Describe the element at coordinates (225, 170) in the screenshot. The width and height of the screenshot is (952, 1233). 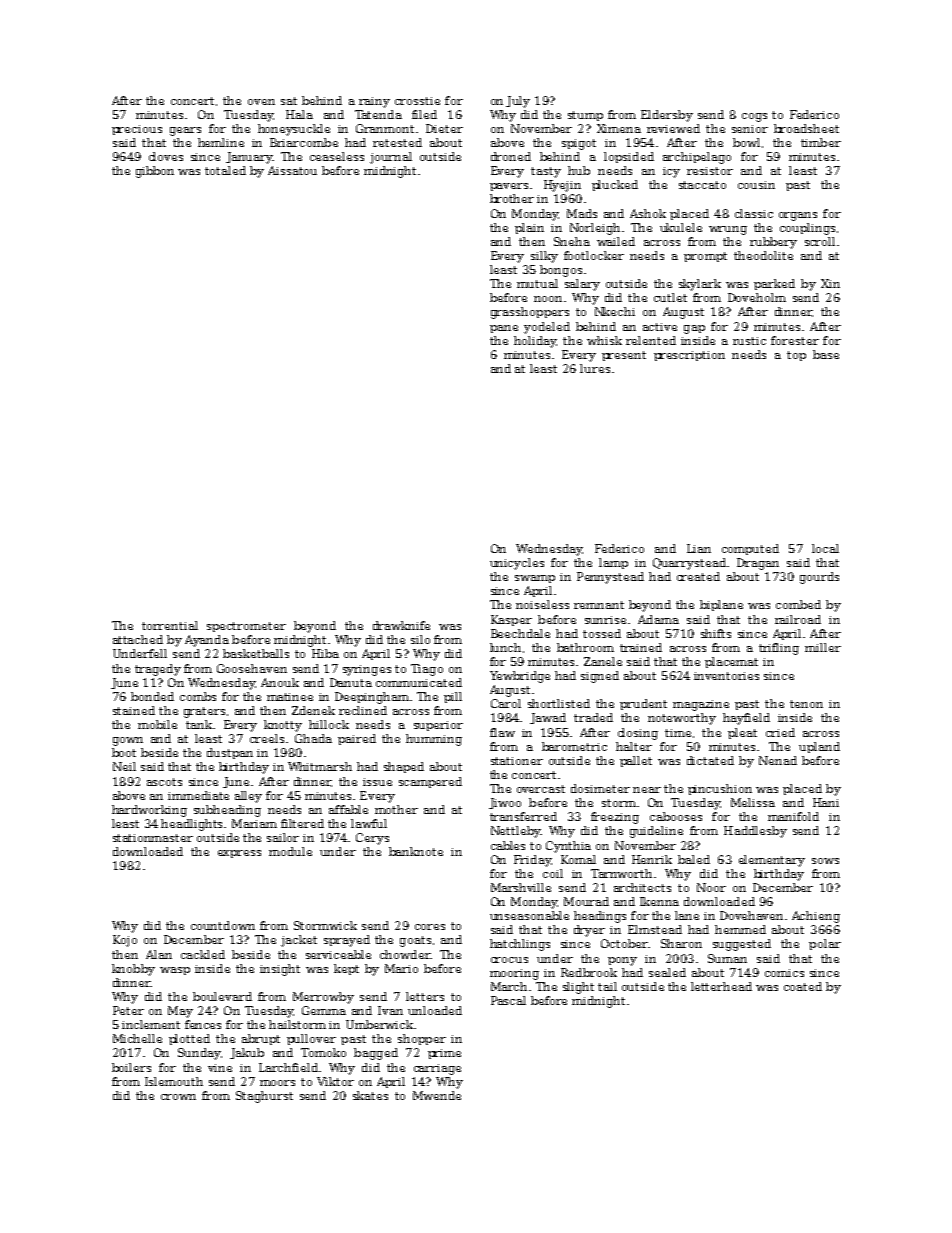
I see `totaled` at that location.
